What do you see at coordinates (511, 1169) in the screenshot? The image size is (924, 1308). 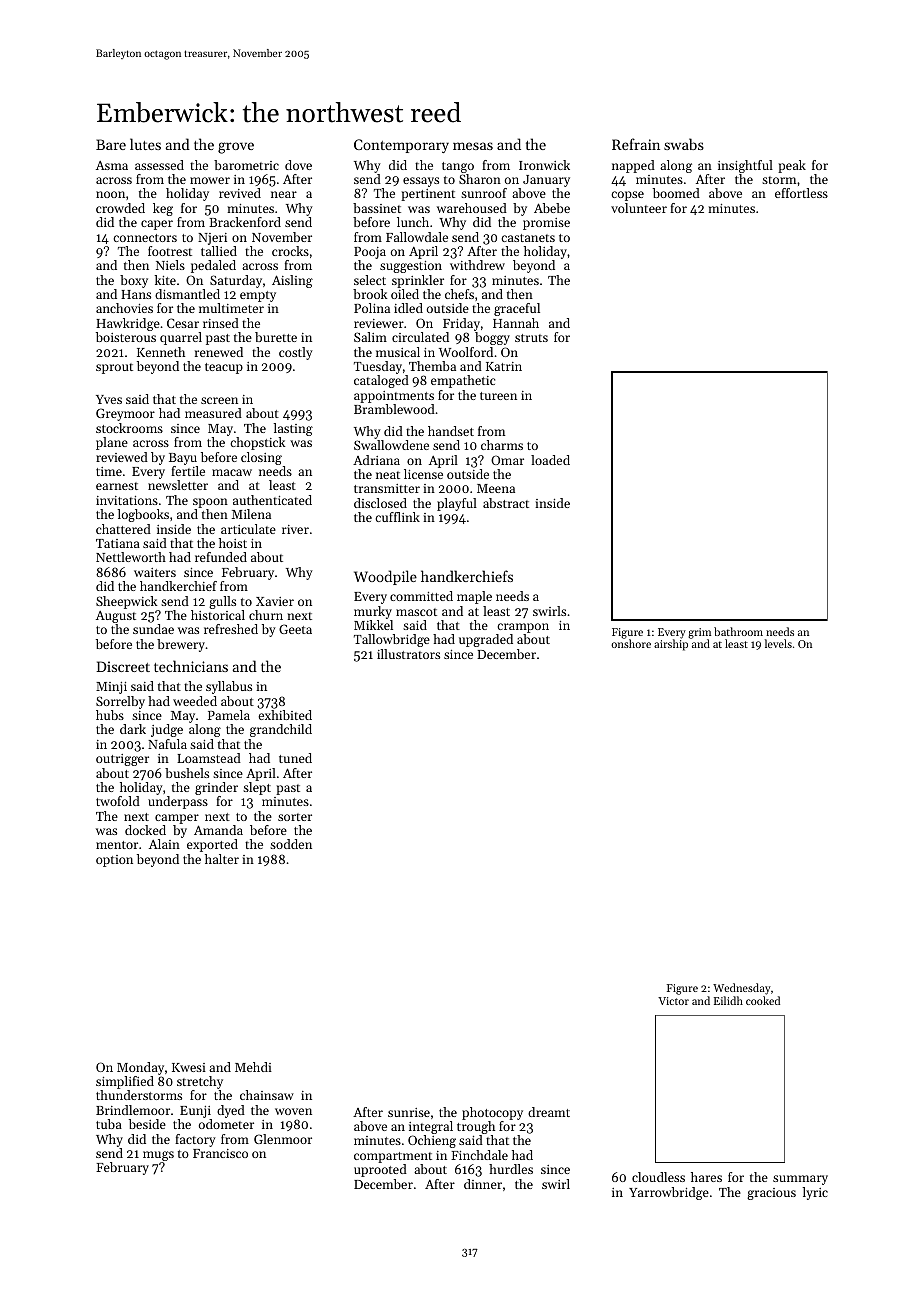 I see `hurdles` at bounding box center [511, 1169].
